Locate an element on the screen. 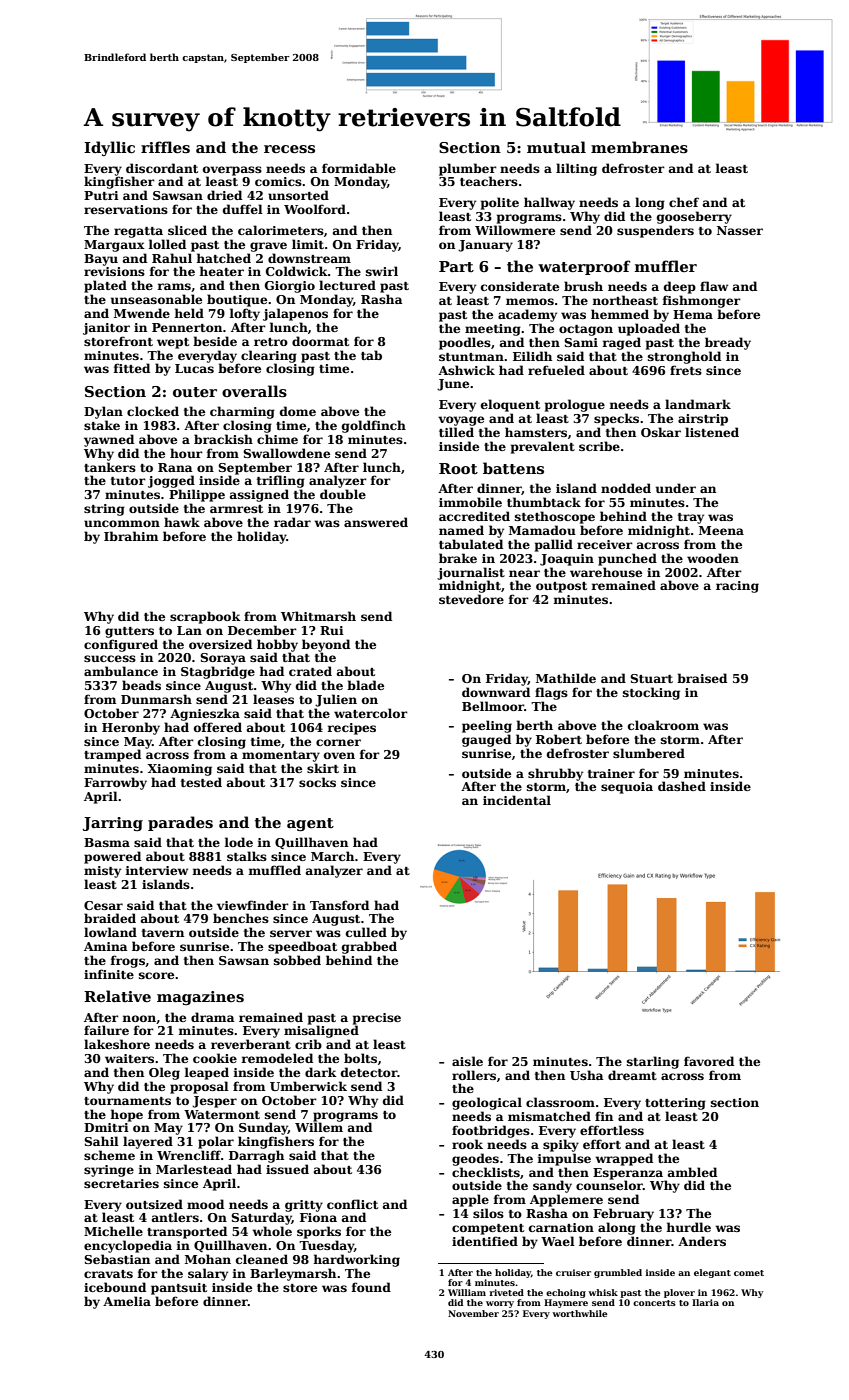 This screenshot has height=1400, width=849. swirl is located at coordinates (382, 271).
